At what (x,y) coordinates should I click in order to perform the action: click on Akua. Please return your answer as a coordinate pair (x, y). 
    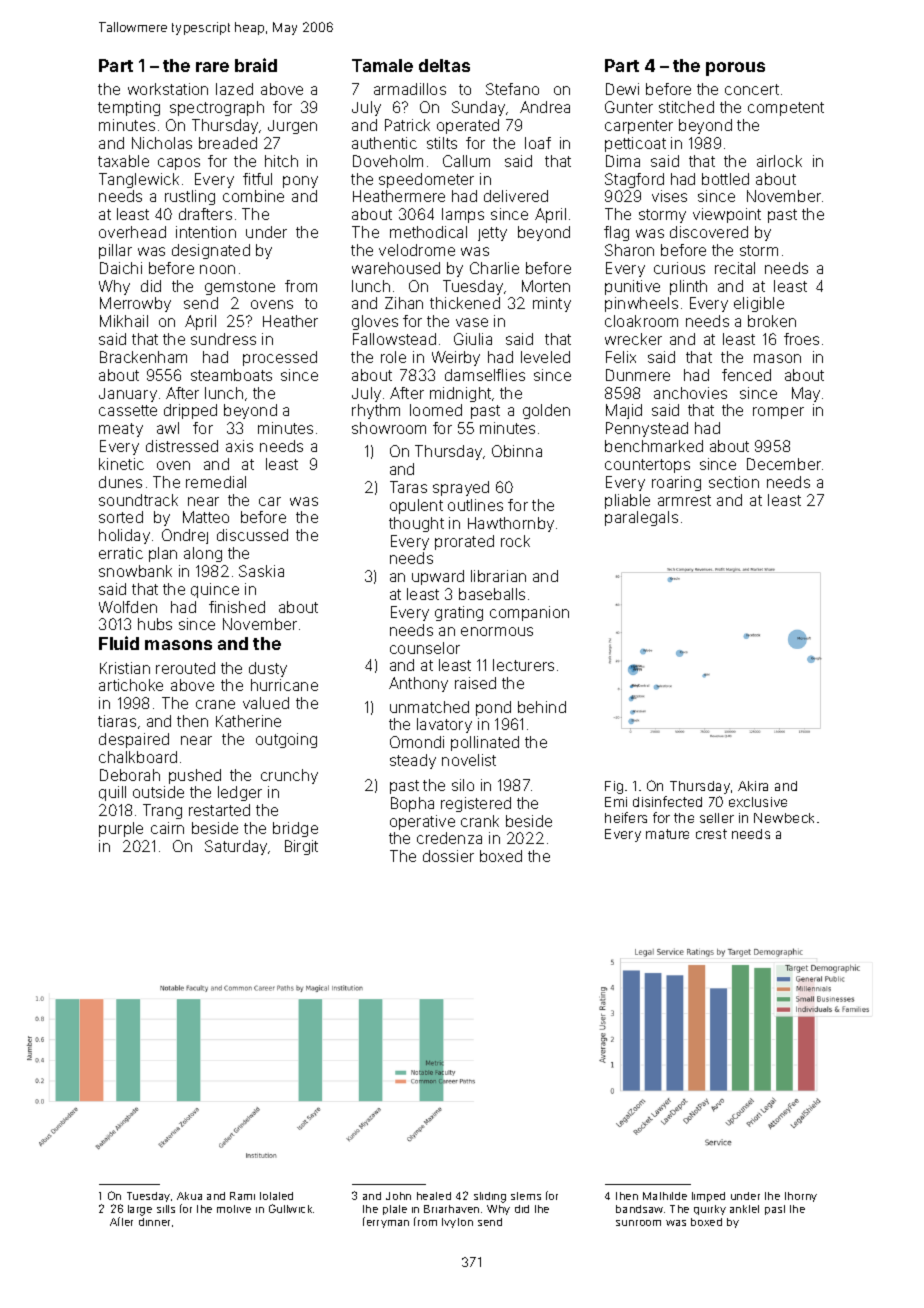
    Looking at the image, I should click on (189, 1196).
